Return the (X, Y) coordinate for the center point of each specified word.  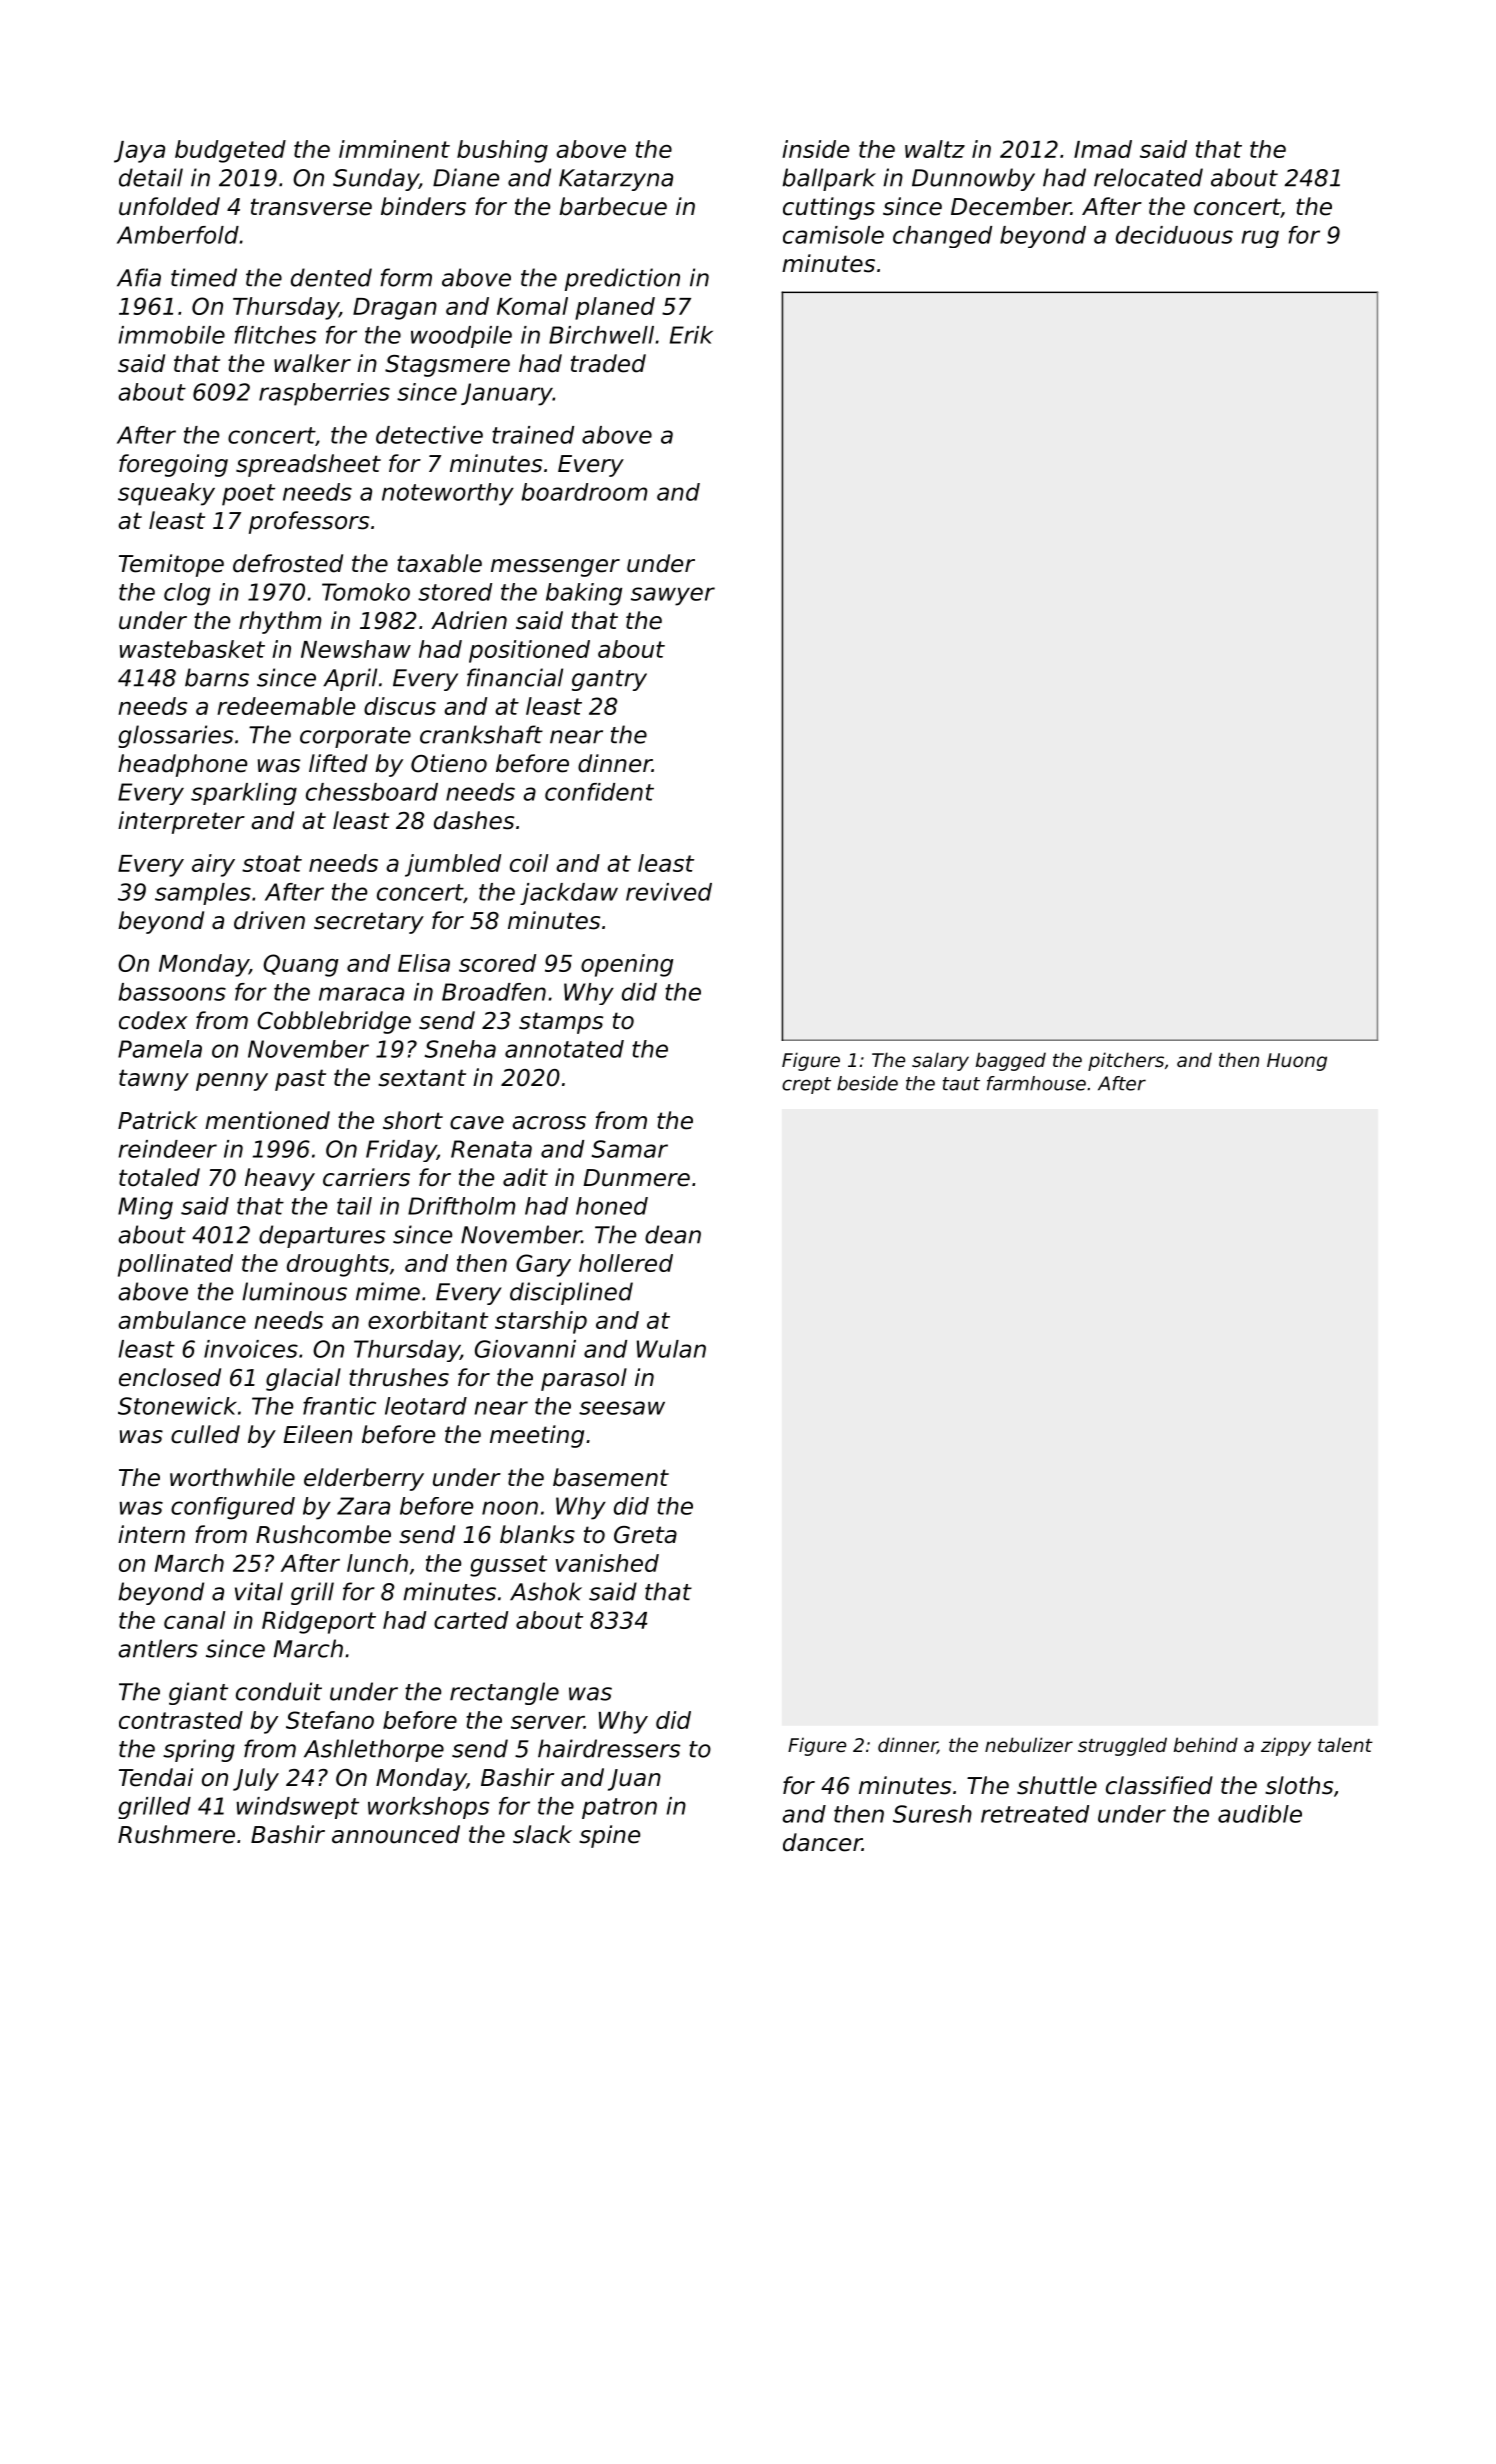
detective (429, 435)
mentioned (267, 1120)
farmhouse (1036, 1083)
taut (961, 1084)
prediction (622, 279)
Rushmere (176, 1834)
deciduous (1174, 235)
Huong (1297, 1062)
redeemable (286, 706)
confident (599, 792)
